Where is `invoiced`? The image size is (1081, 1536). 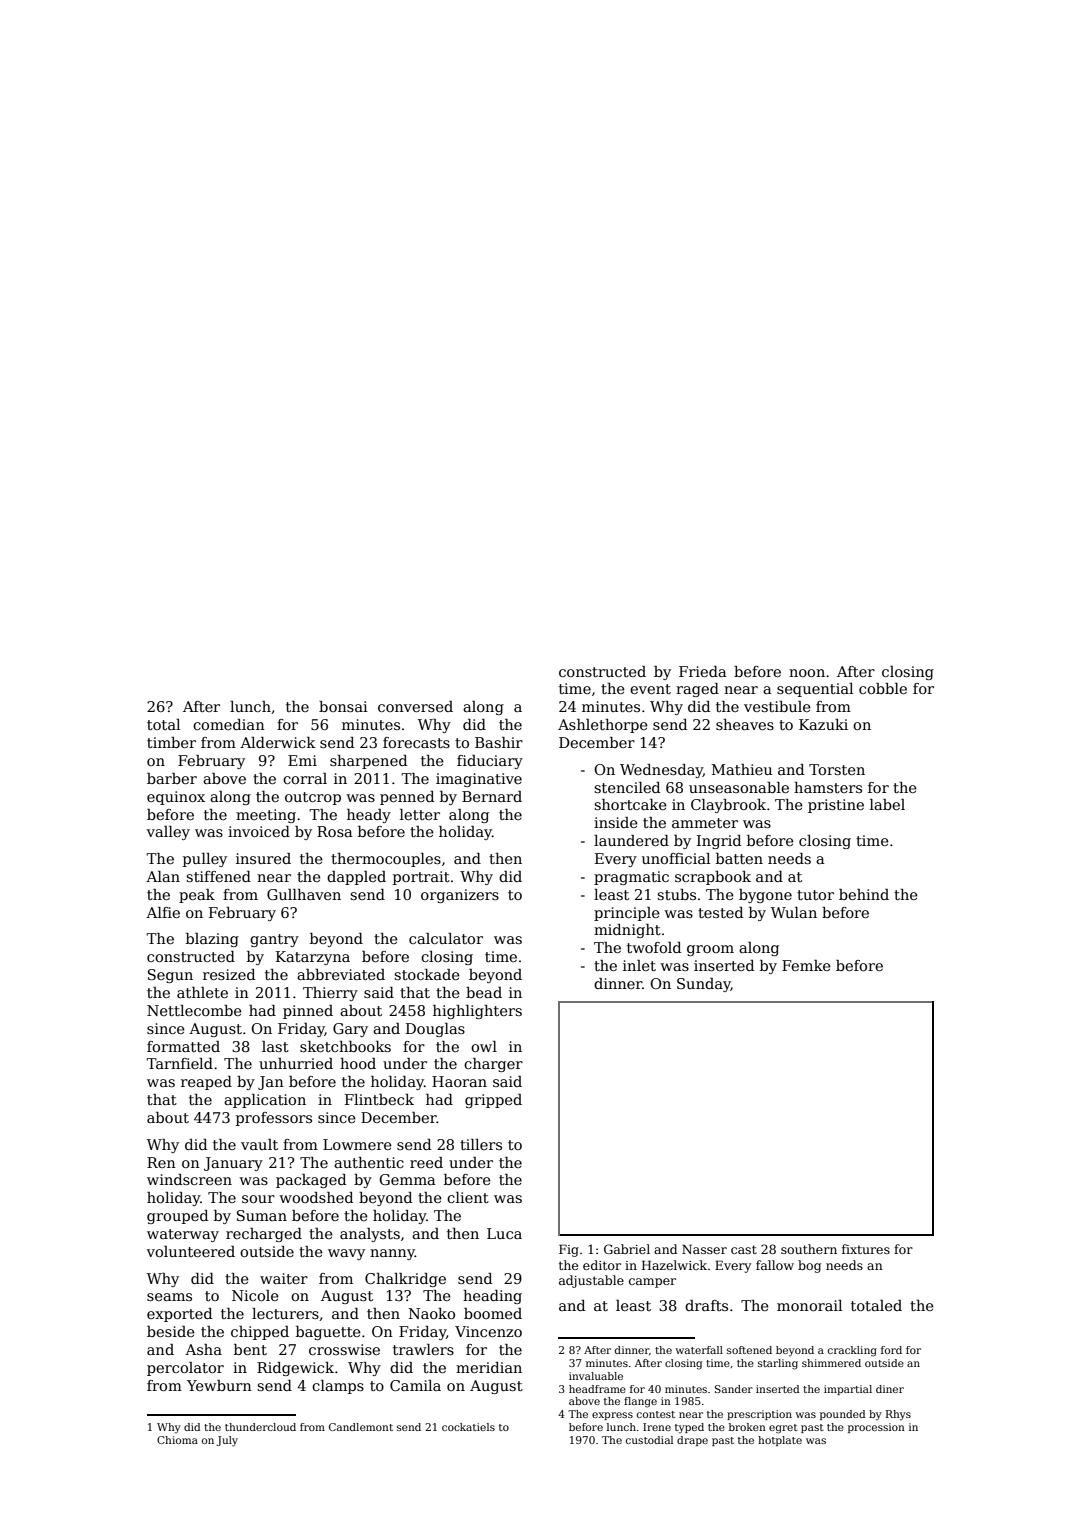
invoiced is located at coordinates (259, 831).
